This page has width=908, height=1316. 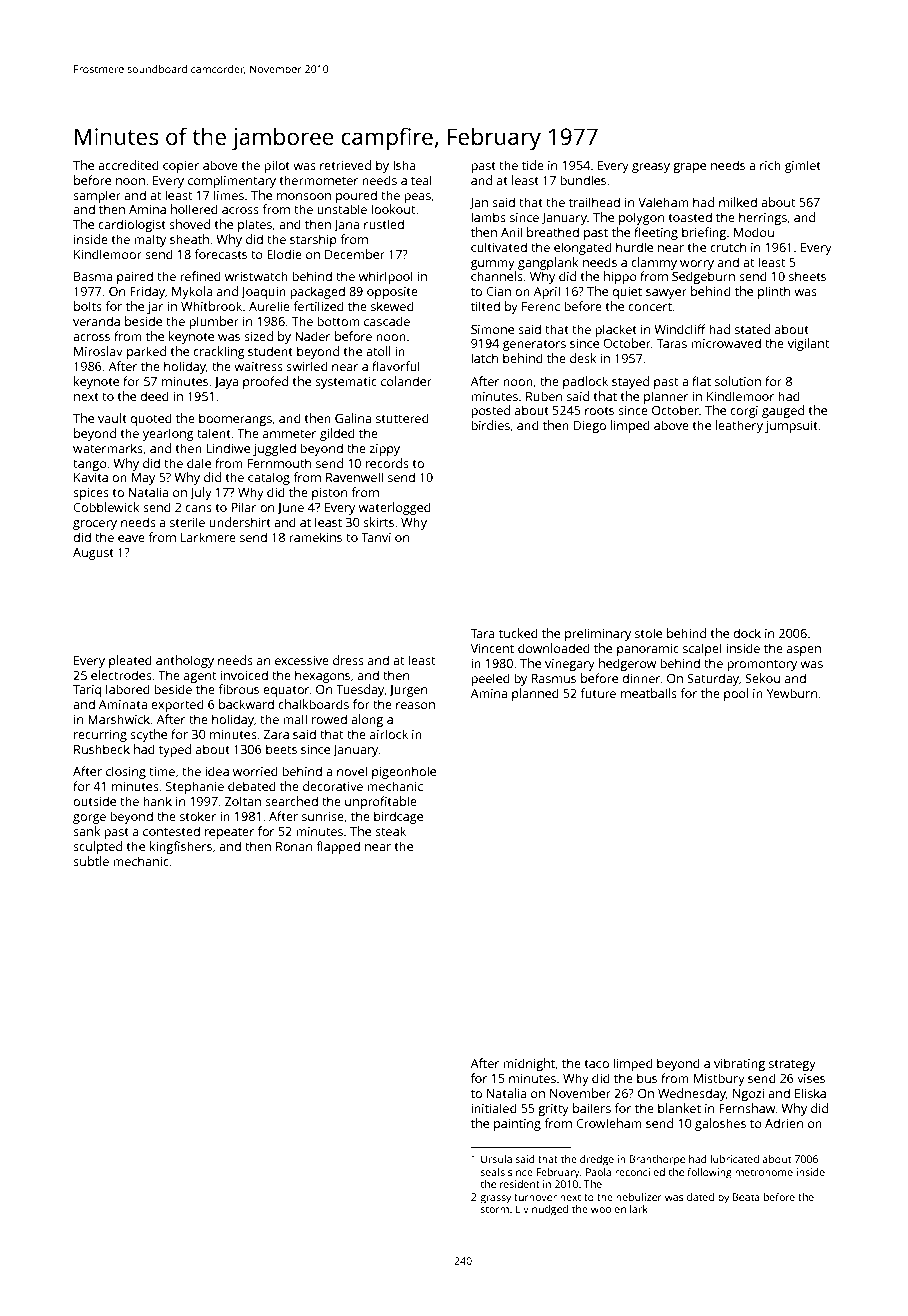 I want to click on accredited, so click(x=128, y=165).
